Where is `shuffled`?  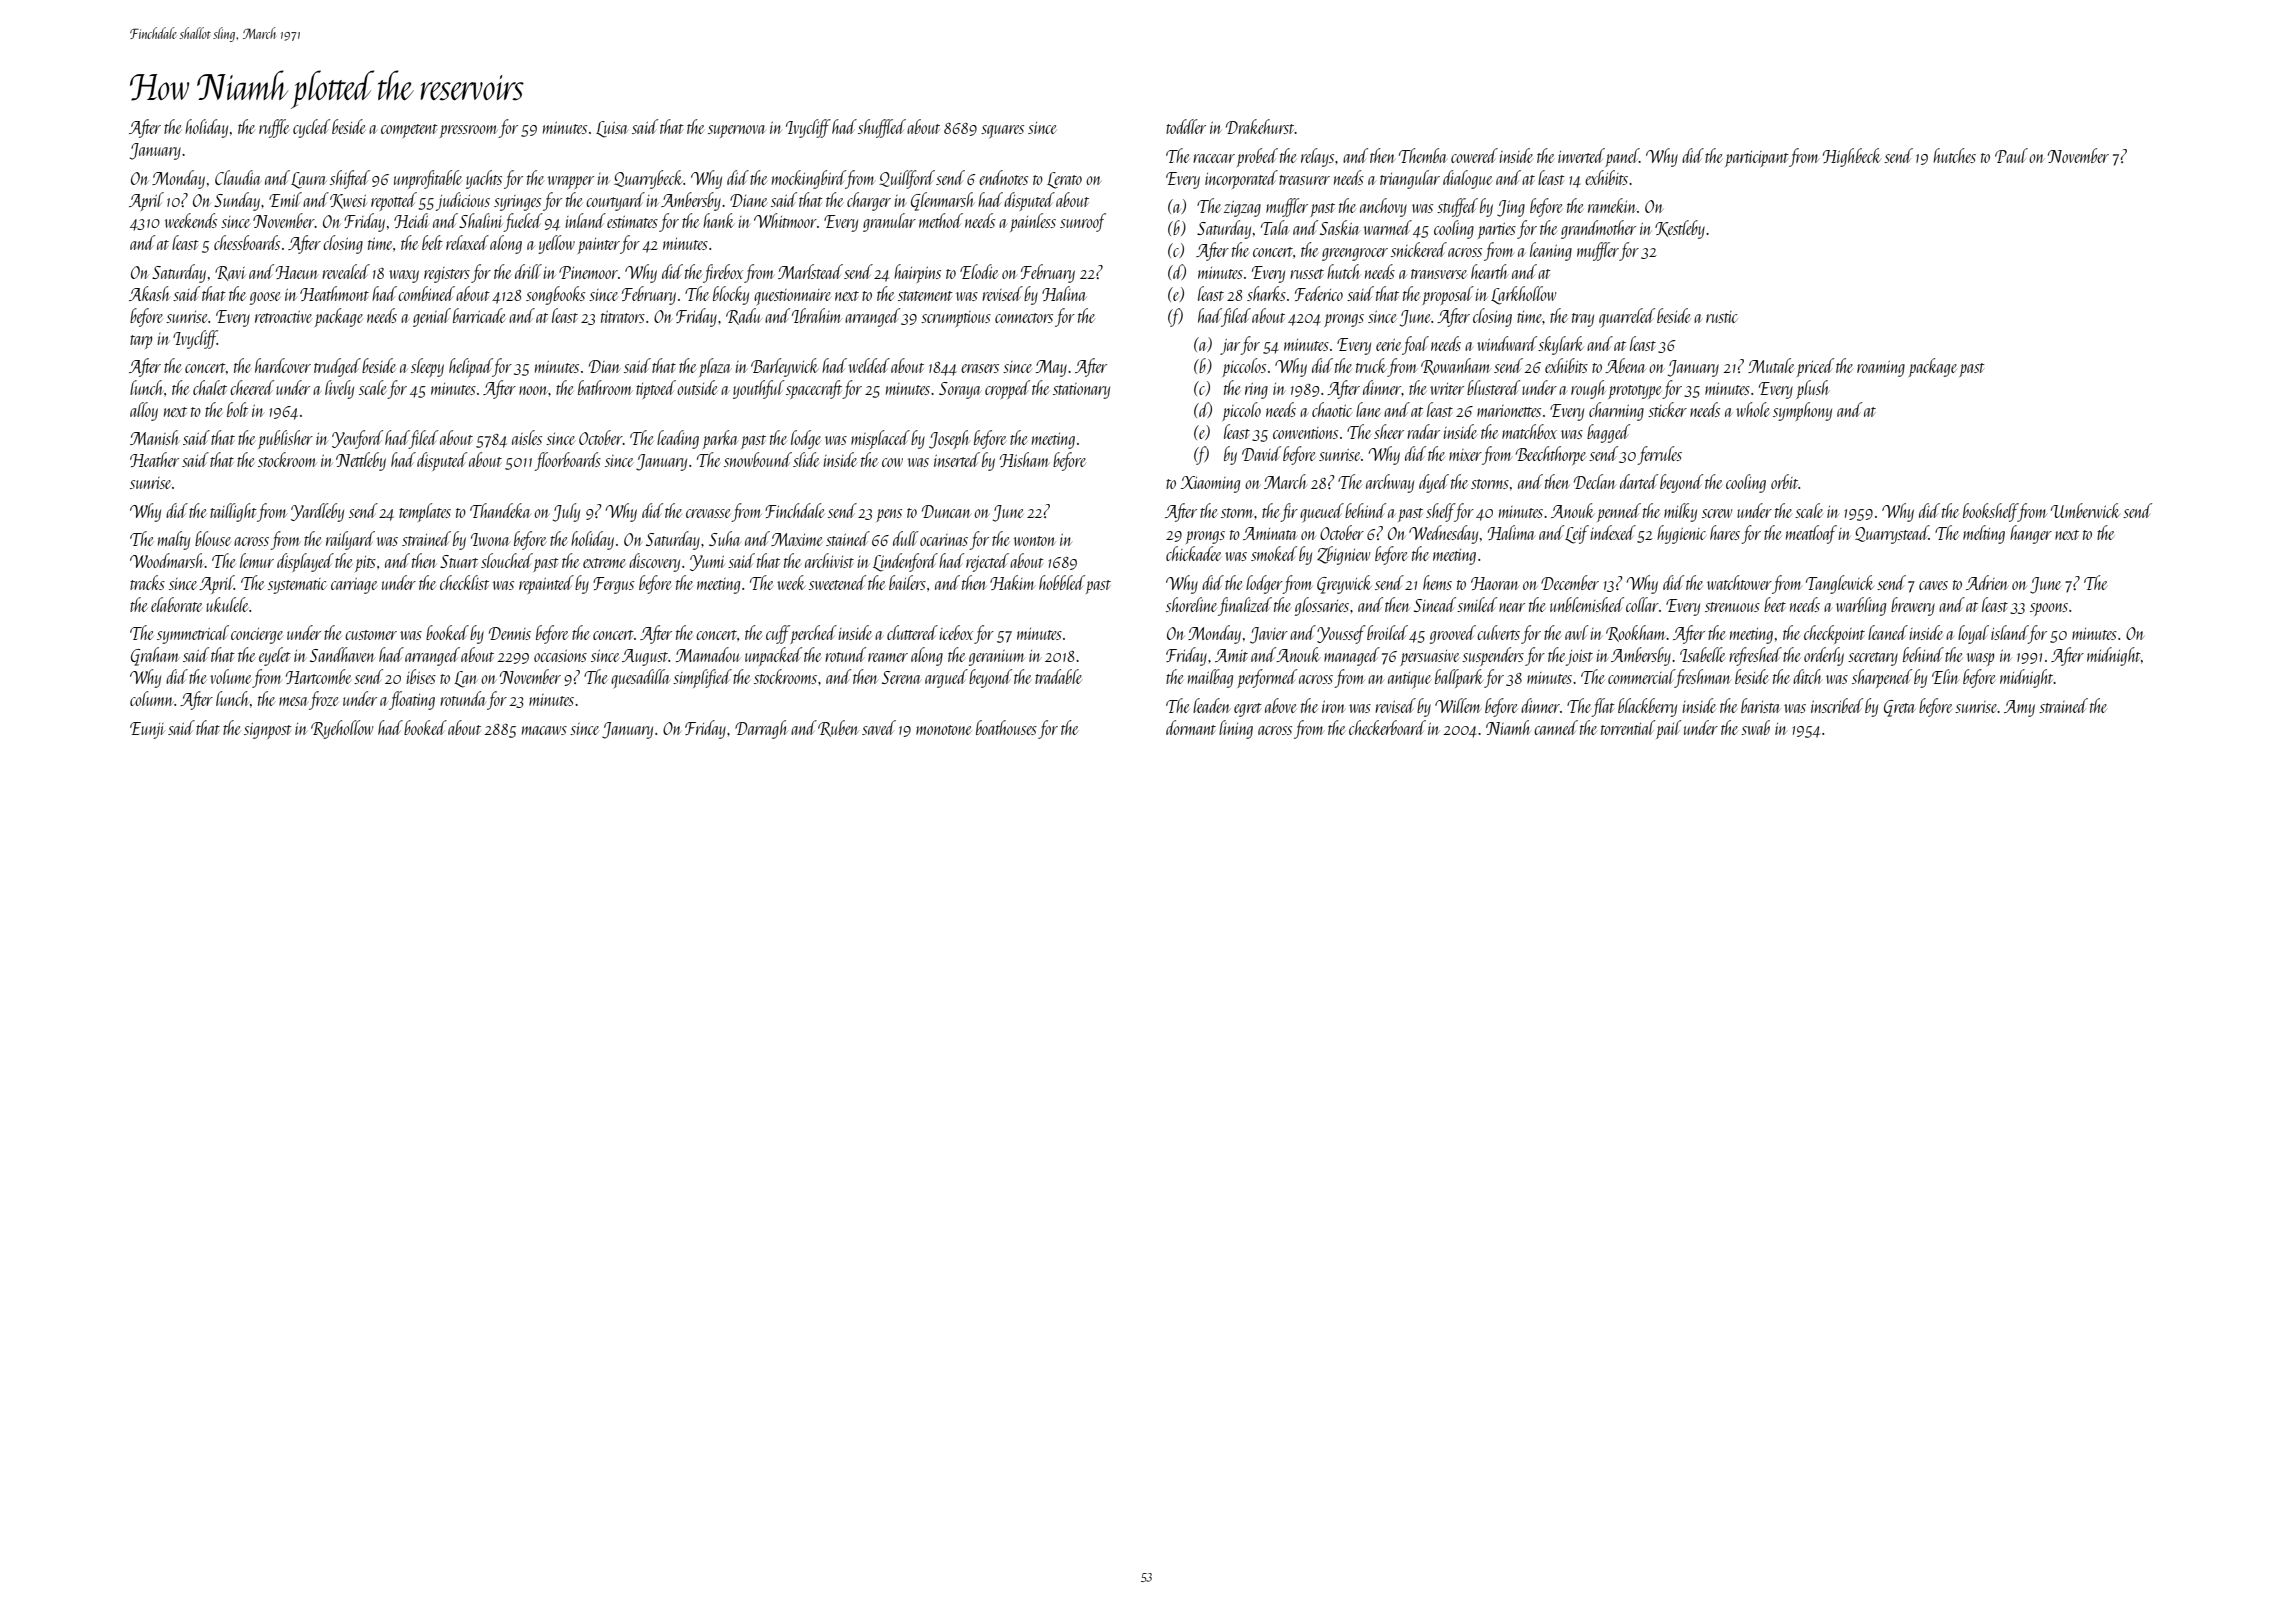
shuffled is located at coordinates (882, 128).
